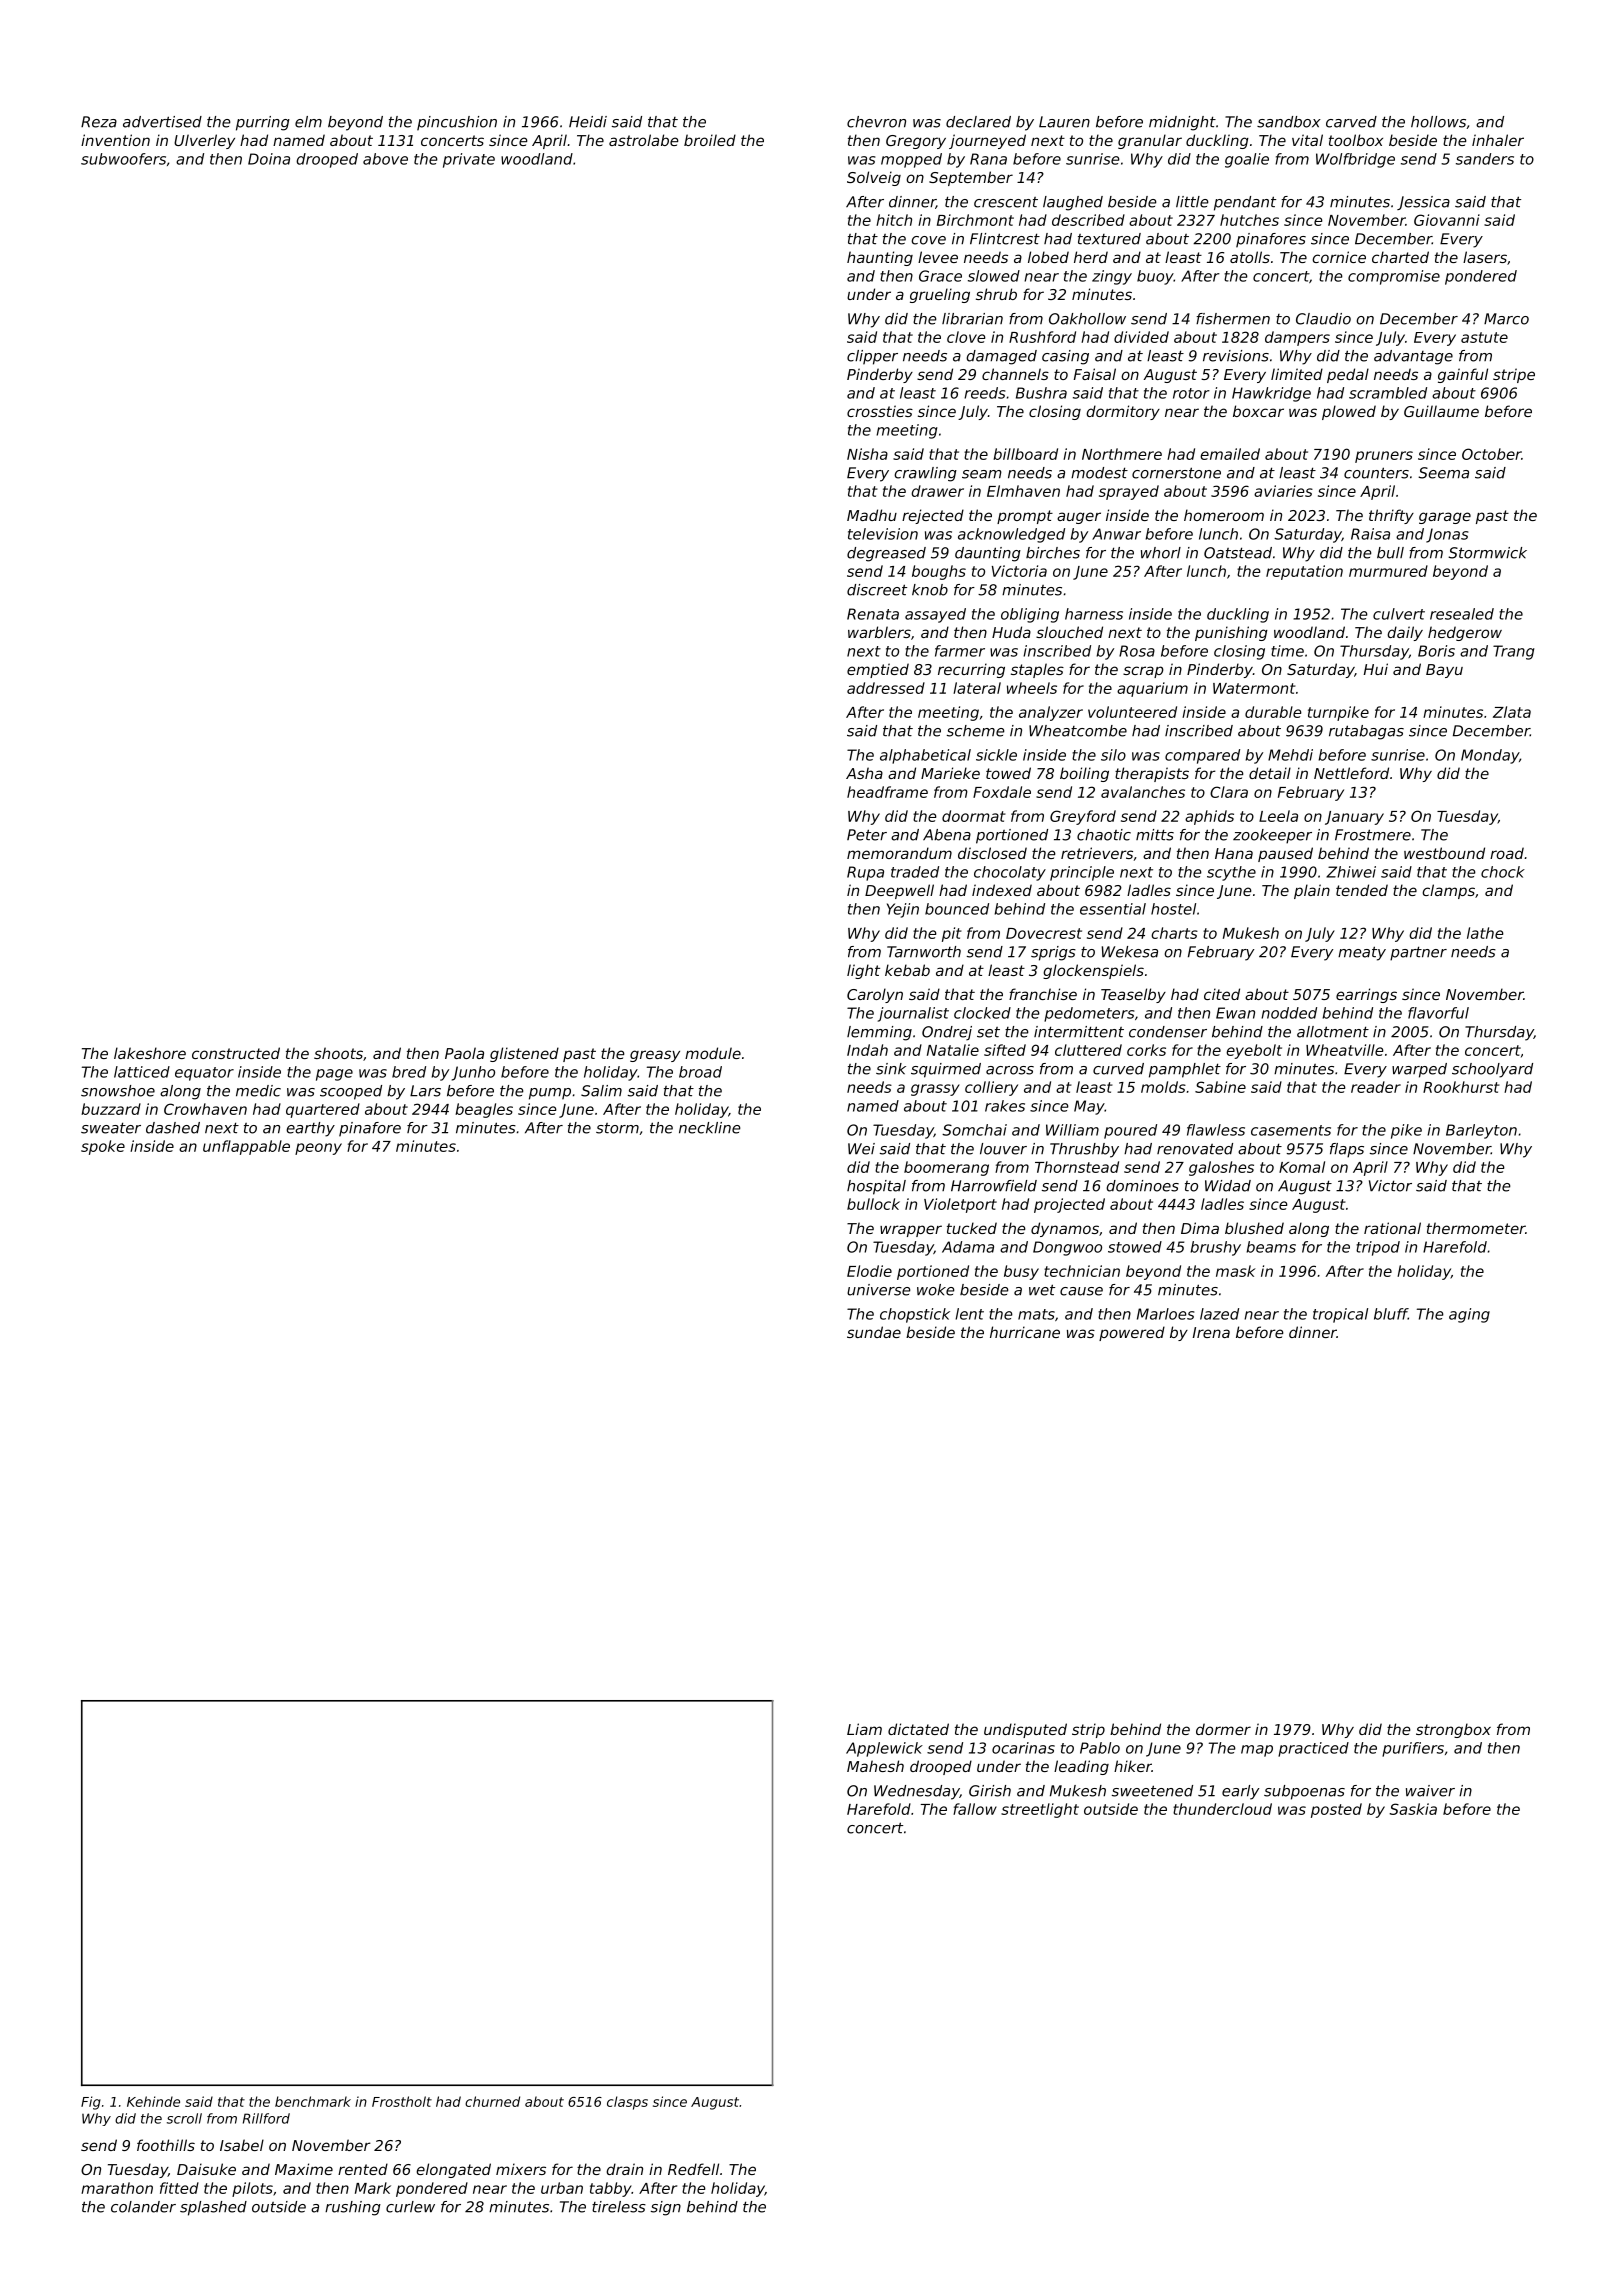  Describe the element at coordinates (693, 2169) in the page. I see `Redfell` at that location.
